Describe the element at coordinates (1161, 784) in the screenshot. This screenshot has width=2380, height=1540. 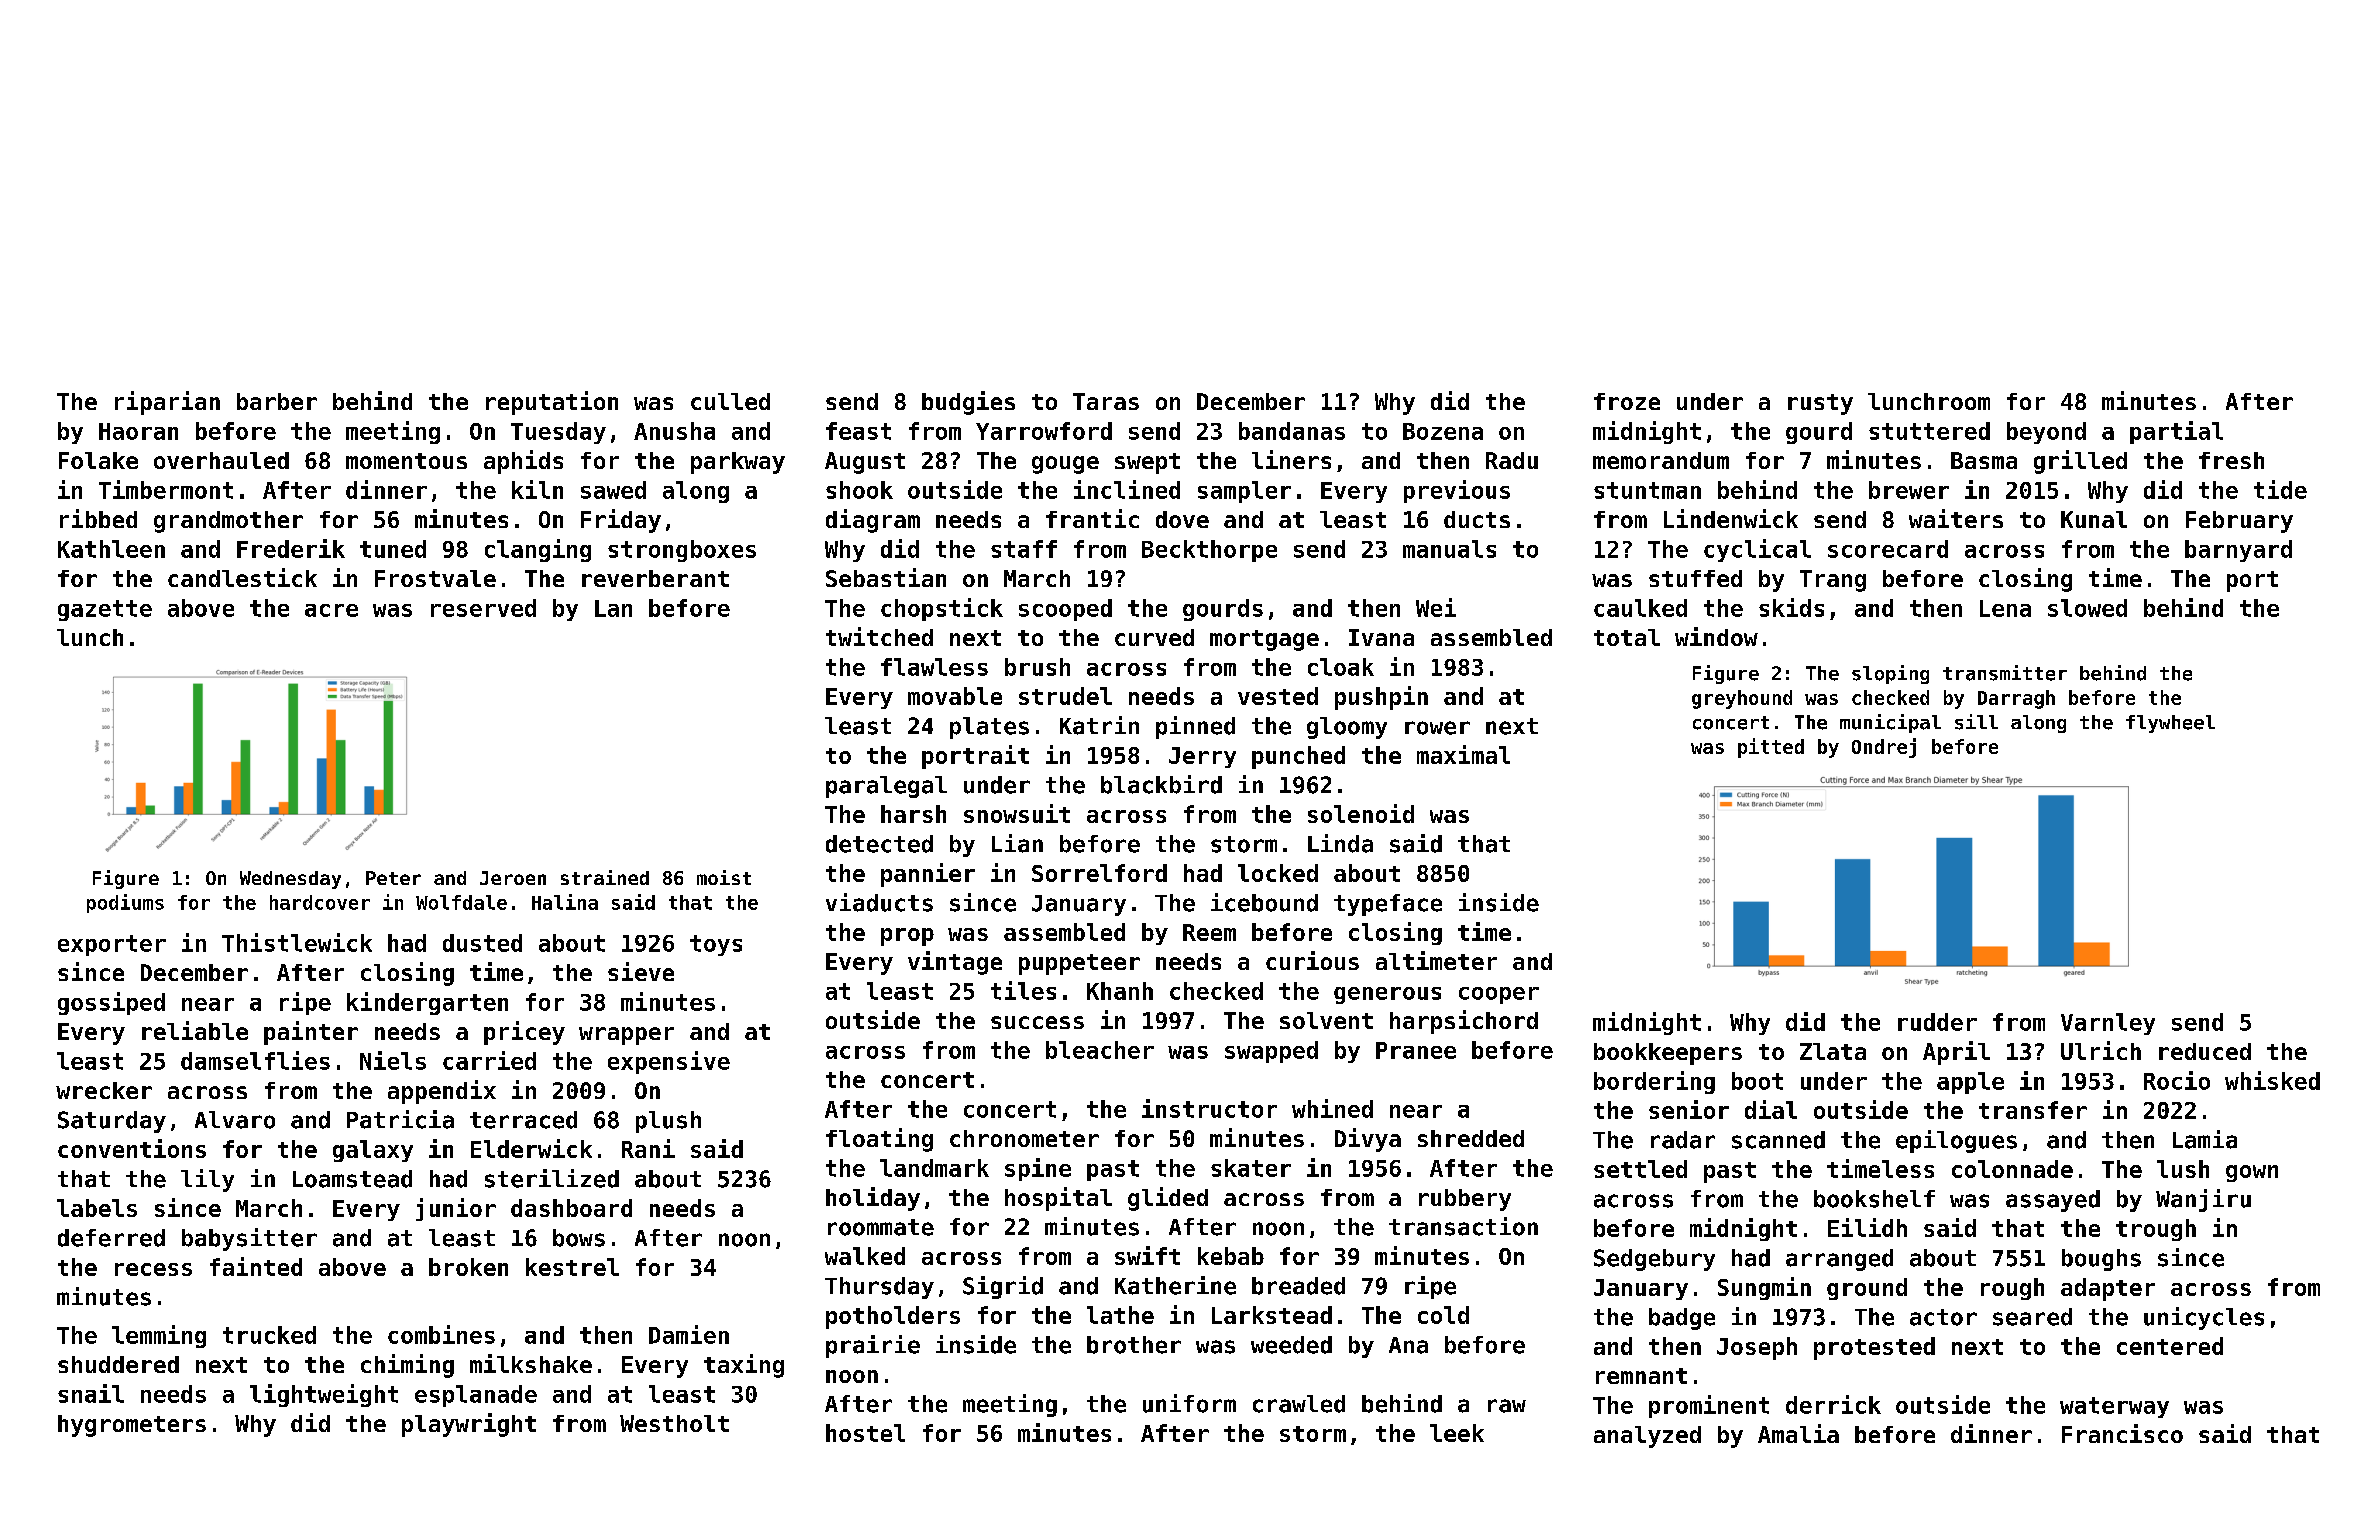
I see `blackbird` at that location.
